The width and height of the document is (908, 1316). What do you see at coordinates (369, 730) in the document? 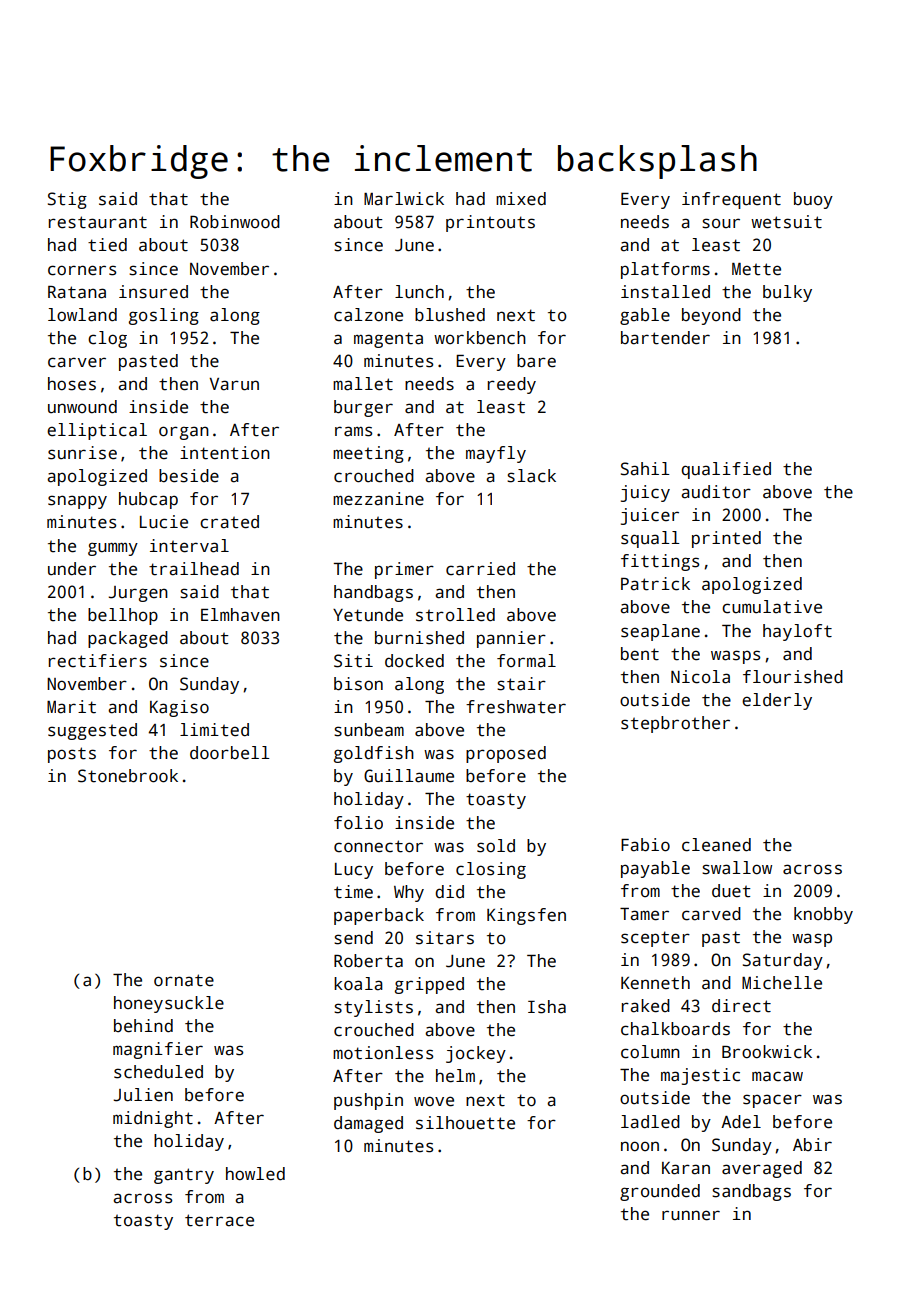
I see `sunbeam` at bounding box center [369, 730].
